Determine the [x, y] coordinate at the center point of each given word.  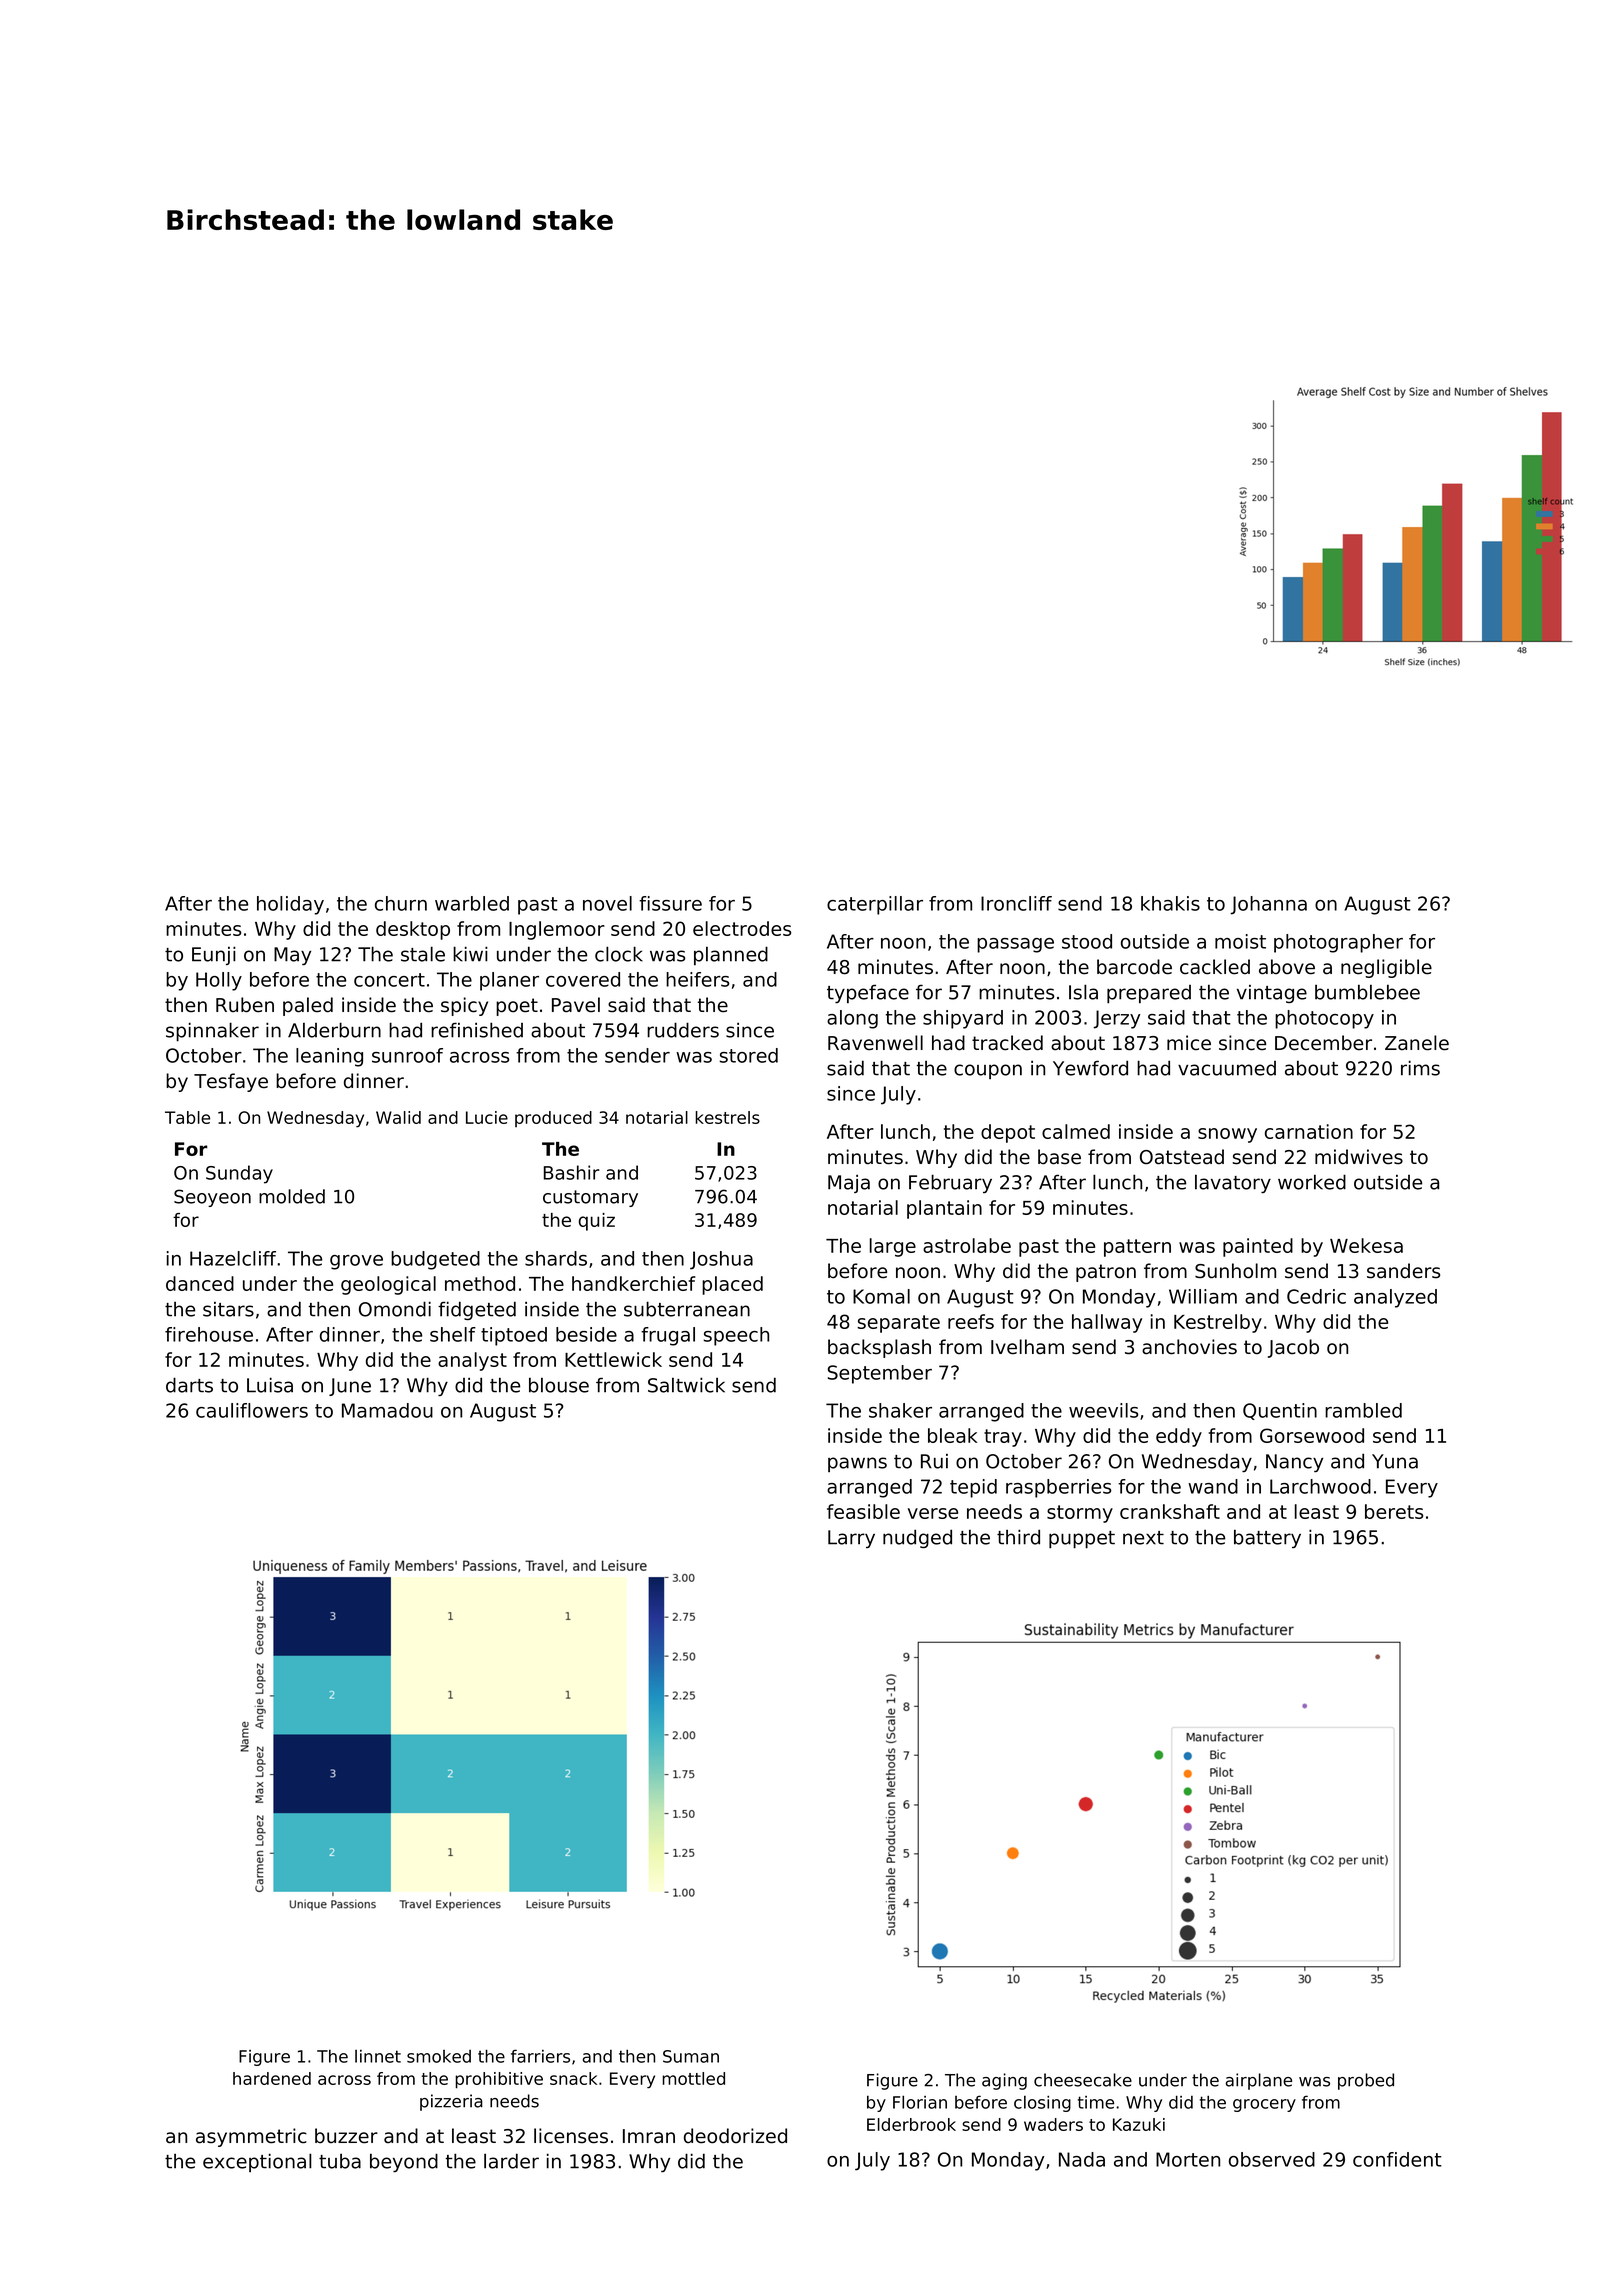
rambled [1363, 1410]
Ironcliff [1016, 903]
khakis [1170, 903]
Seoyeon [212, 1198]
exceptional [257, 2162]
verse [933, 1513]
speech [736, 1336]
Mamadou [387, 1410]
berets [1394, 1511]
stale [423, 954]
